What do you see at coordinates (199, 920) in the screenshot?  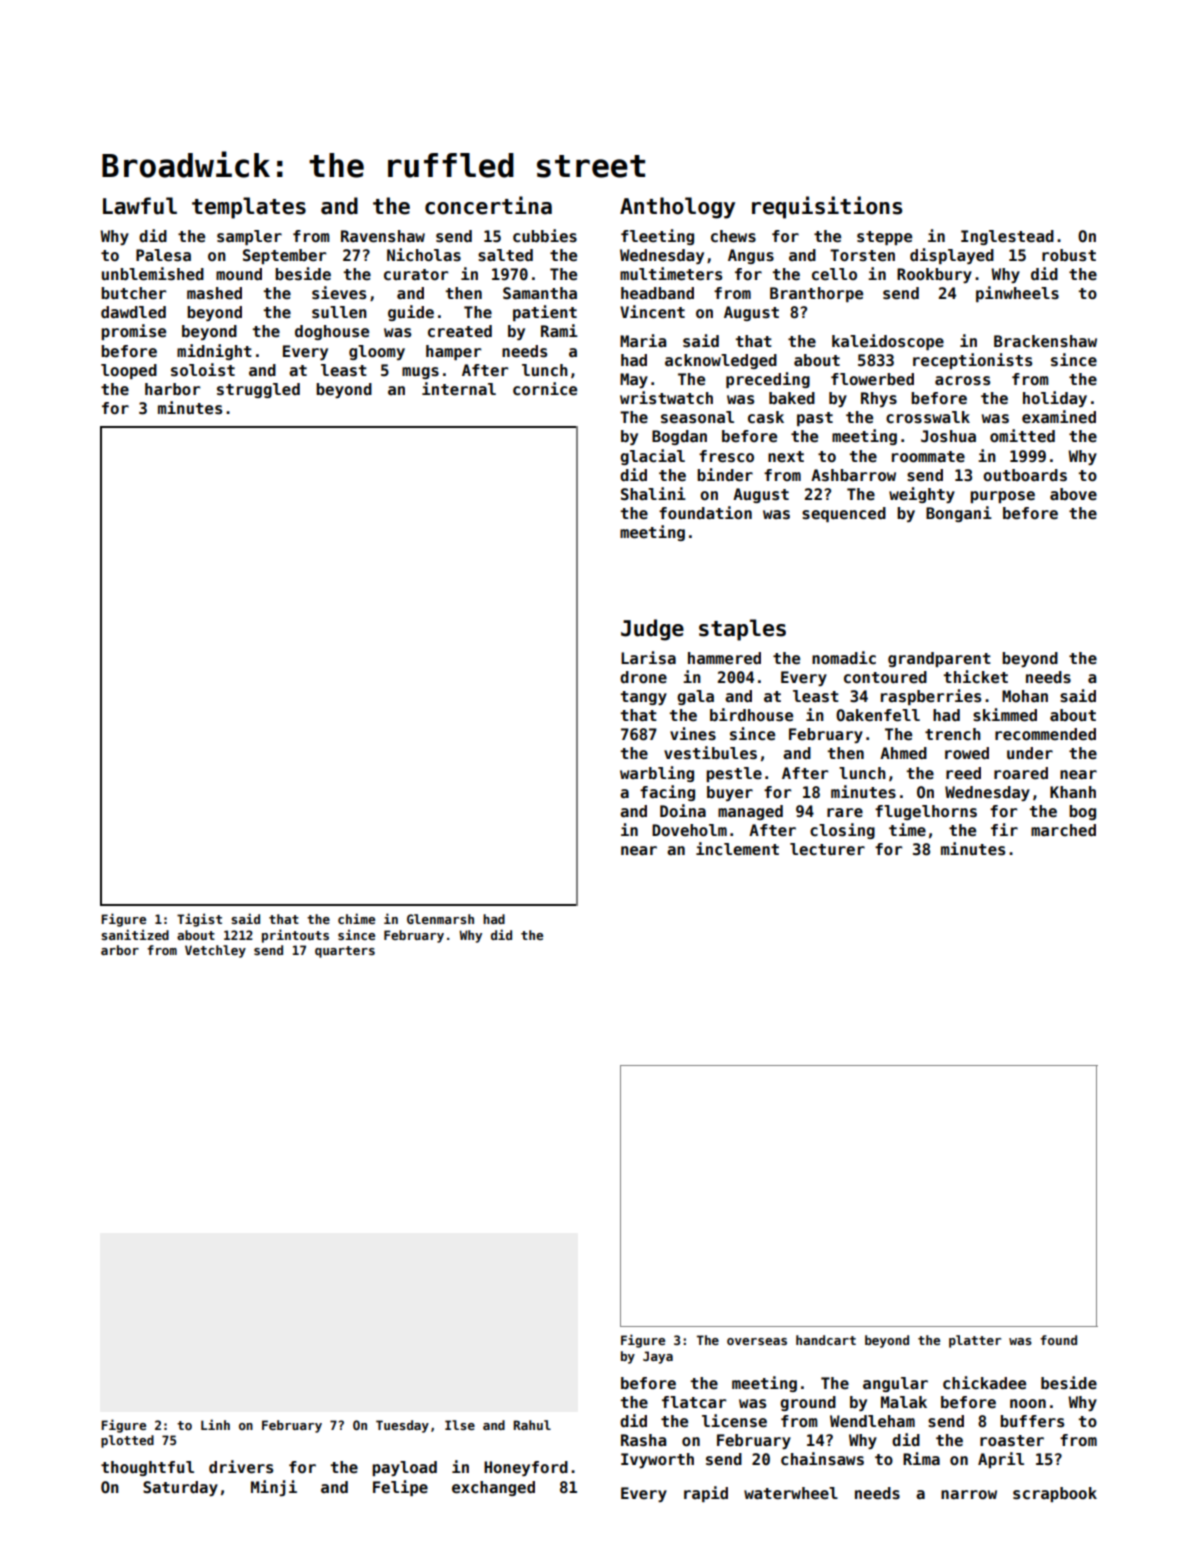 I see `Tigist` at bounding box center [199, 920].
